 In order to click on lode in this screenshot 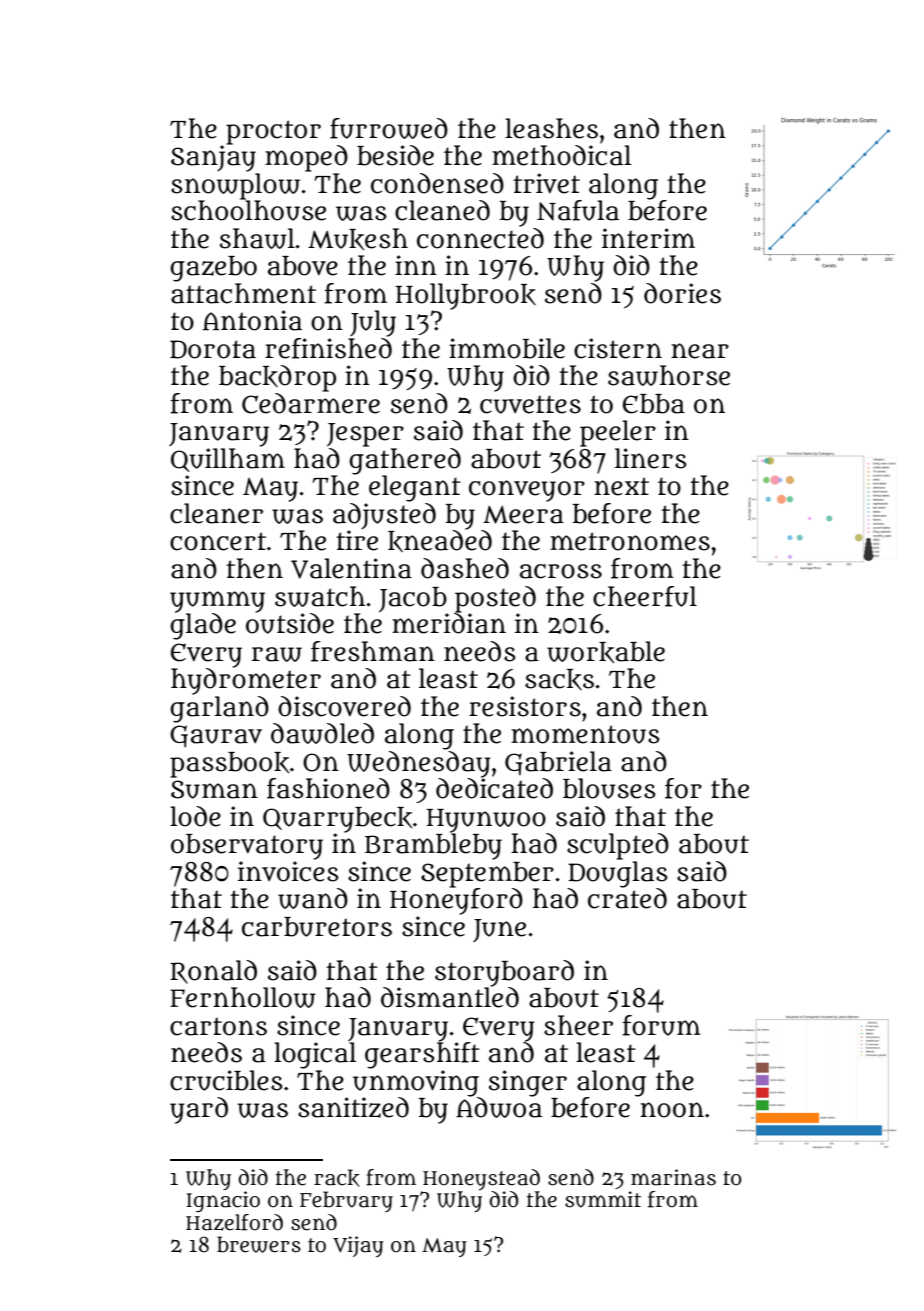, I will do `click(195, 816)`.
